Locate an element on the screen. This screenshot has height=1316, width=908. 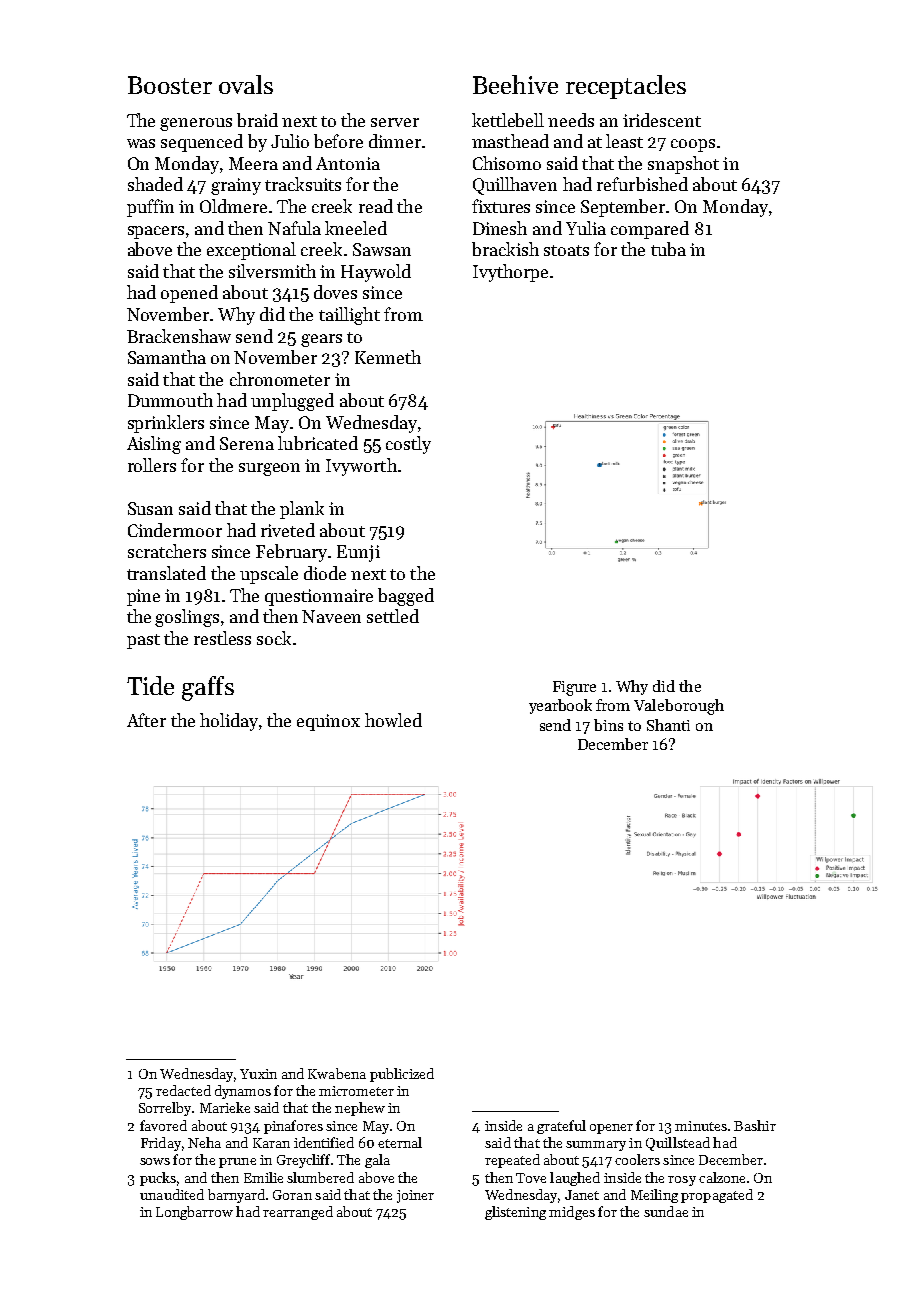
After is located at coordinates (146, 720).
